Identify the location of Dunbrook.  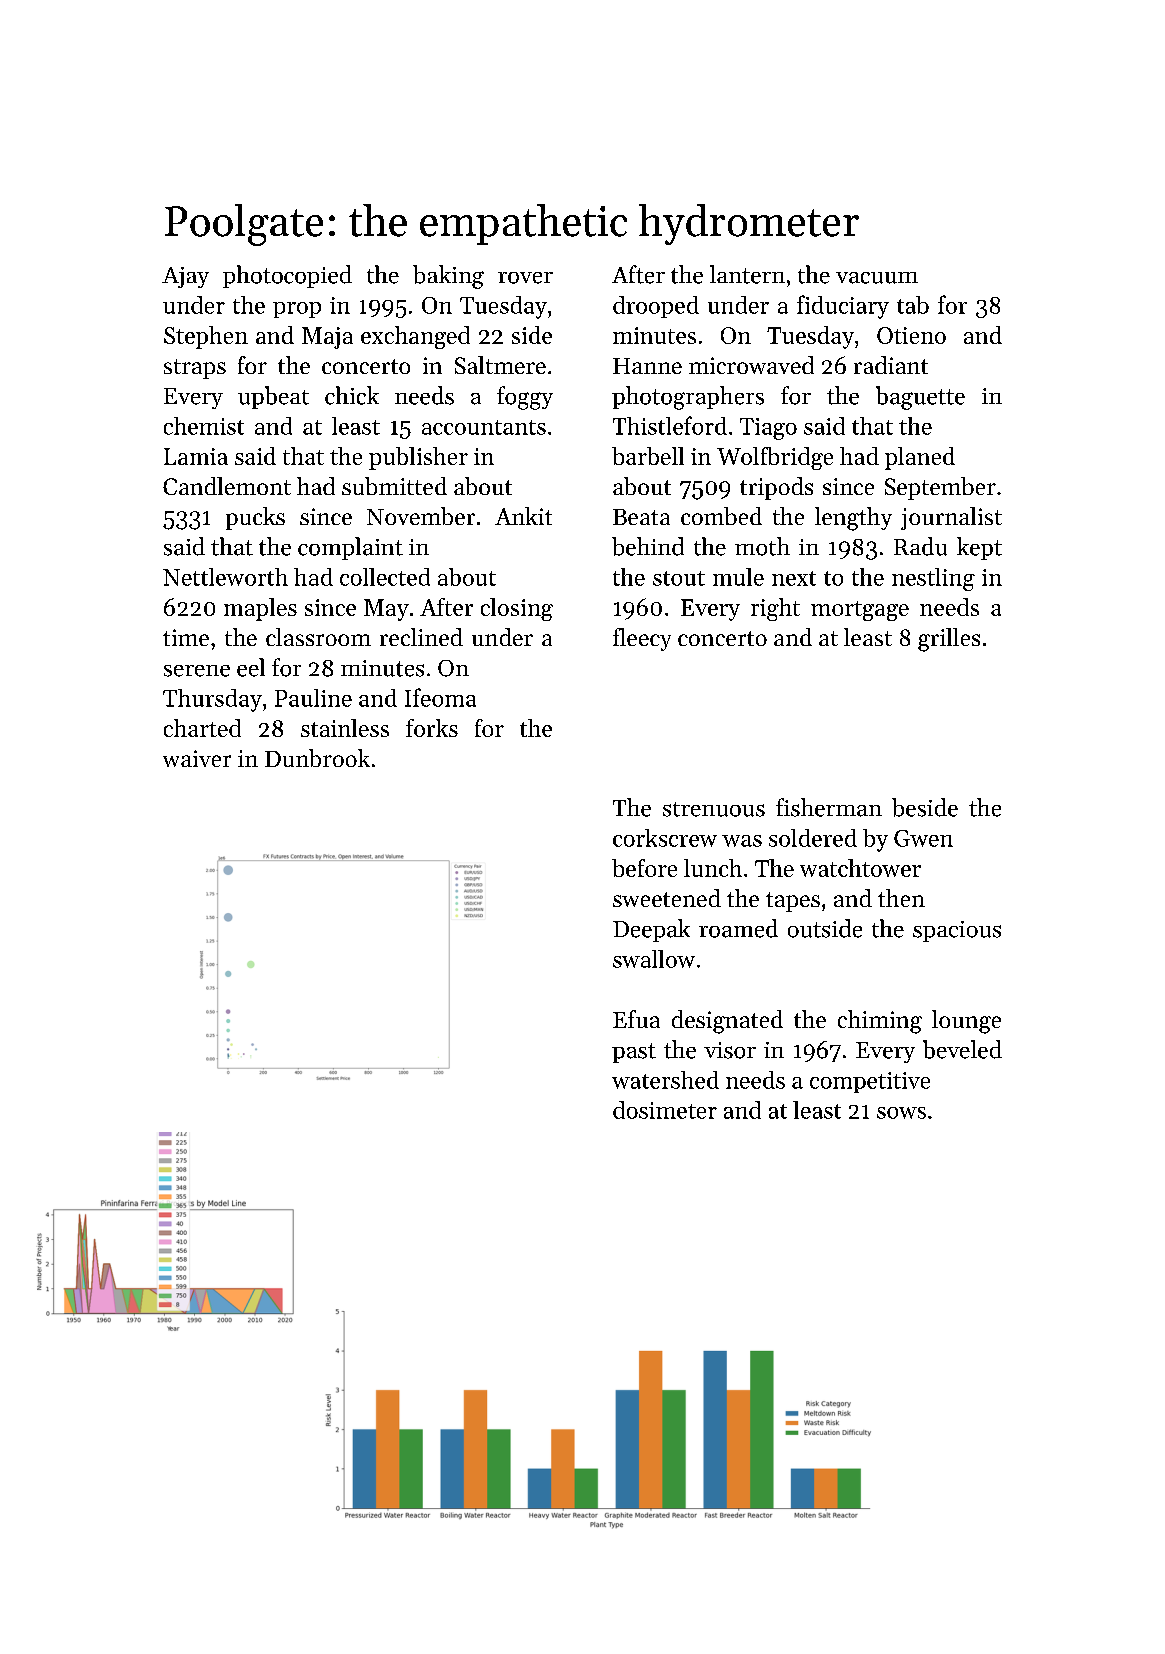
(317, 758).
